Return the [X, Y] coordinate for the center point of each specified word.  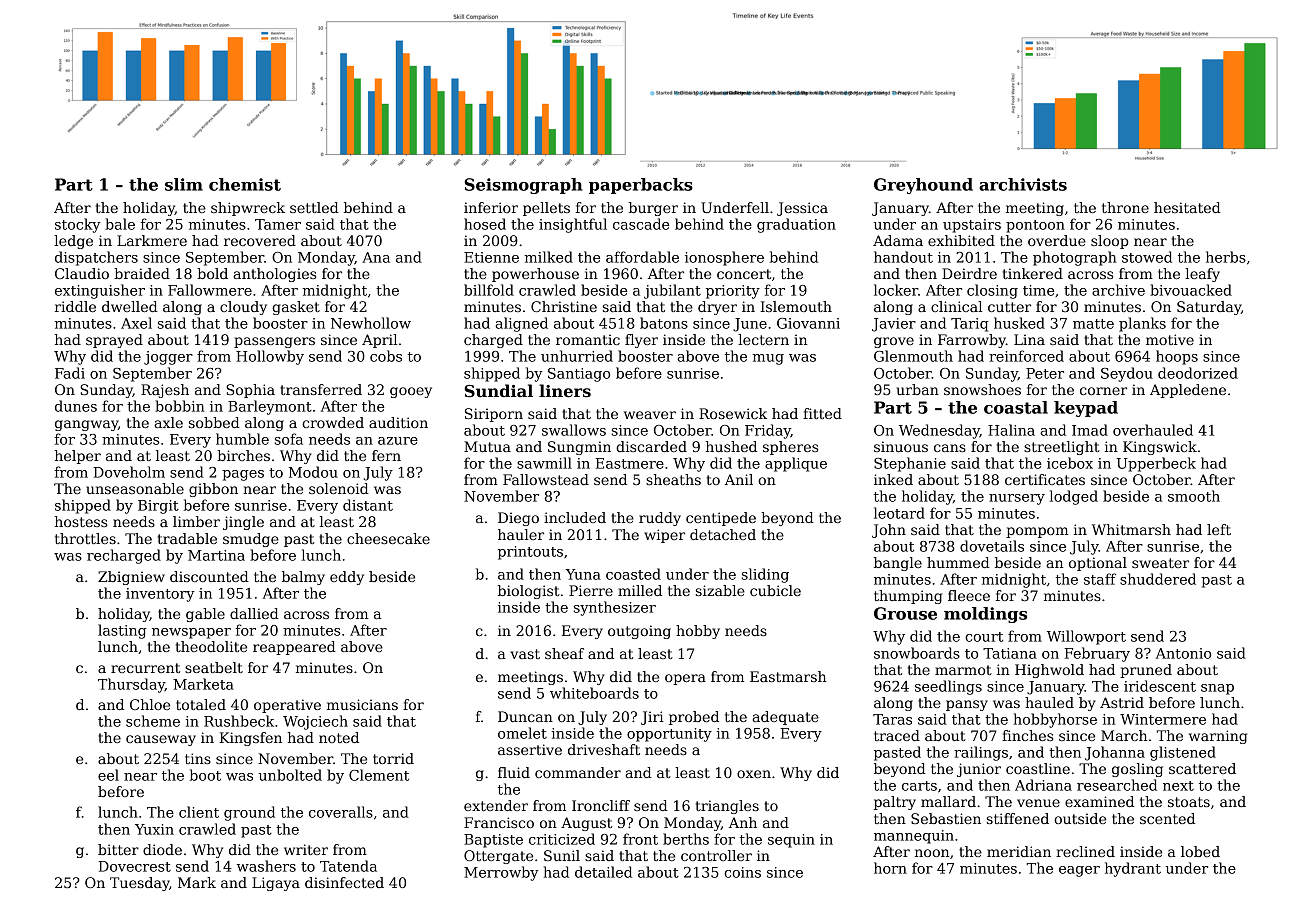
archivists [1023, 184]
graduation [796, 225]
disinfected [344, 882]
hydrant [1133, 869]
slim [184, 184]
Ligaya [276, 884]
